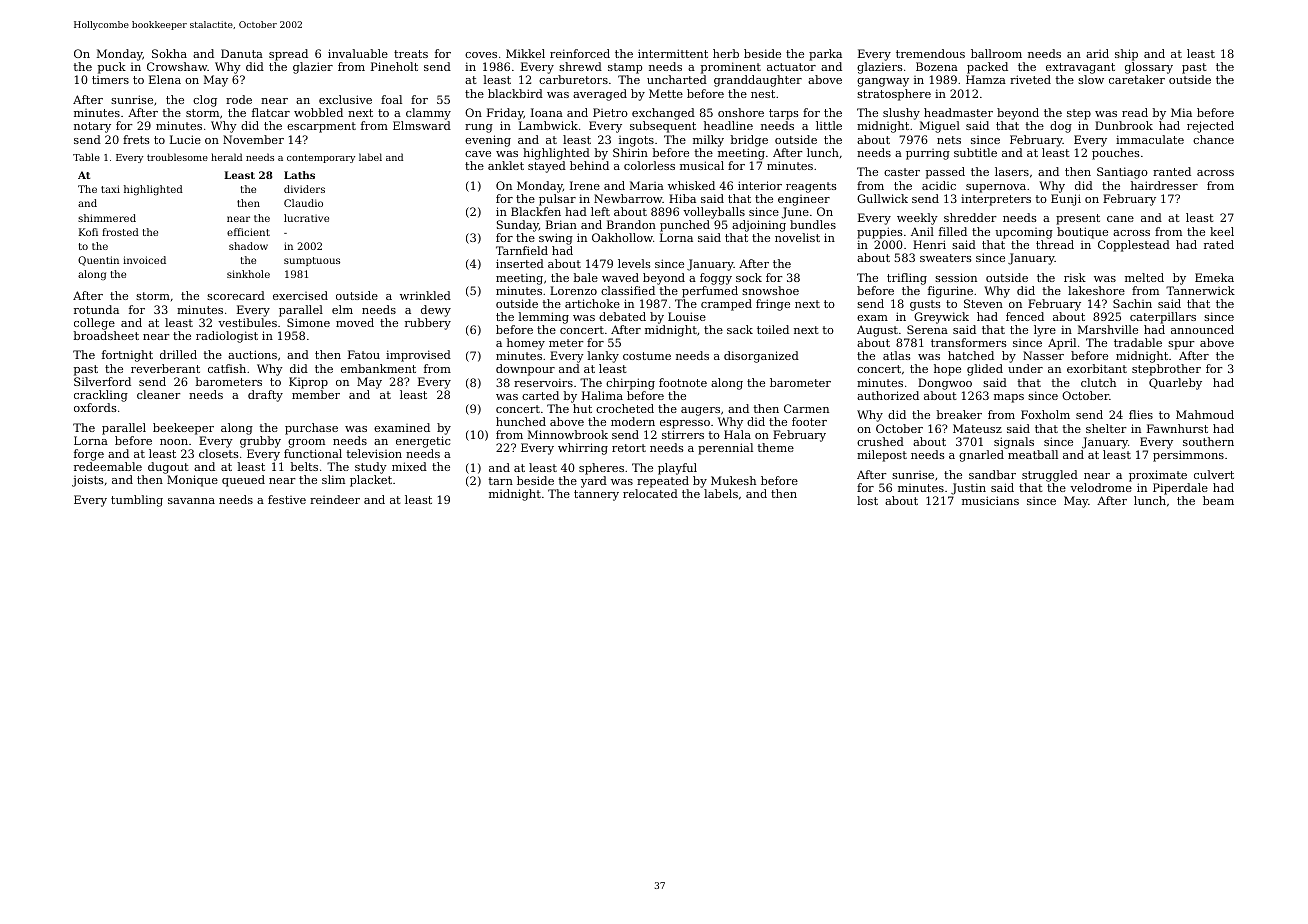 The height and width of the screenshot is (924, 1308). I want to click on shimmered, so click(107, 218).
